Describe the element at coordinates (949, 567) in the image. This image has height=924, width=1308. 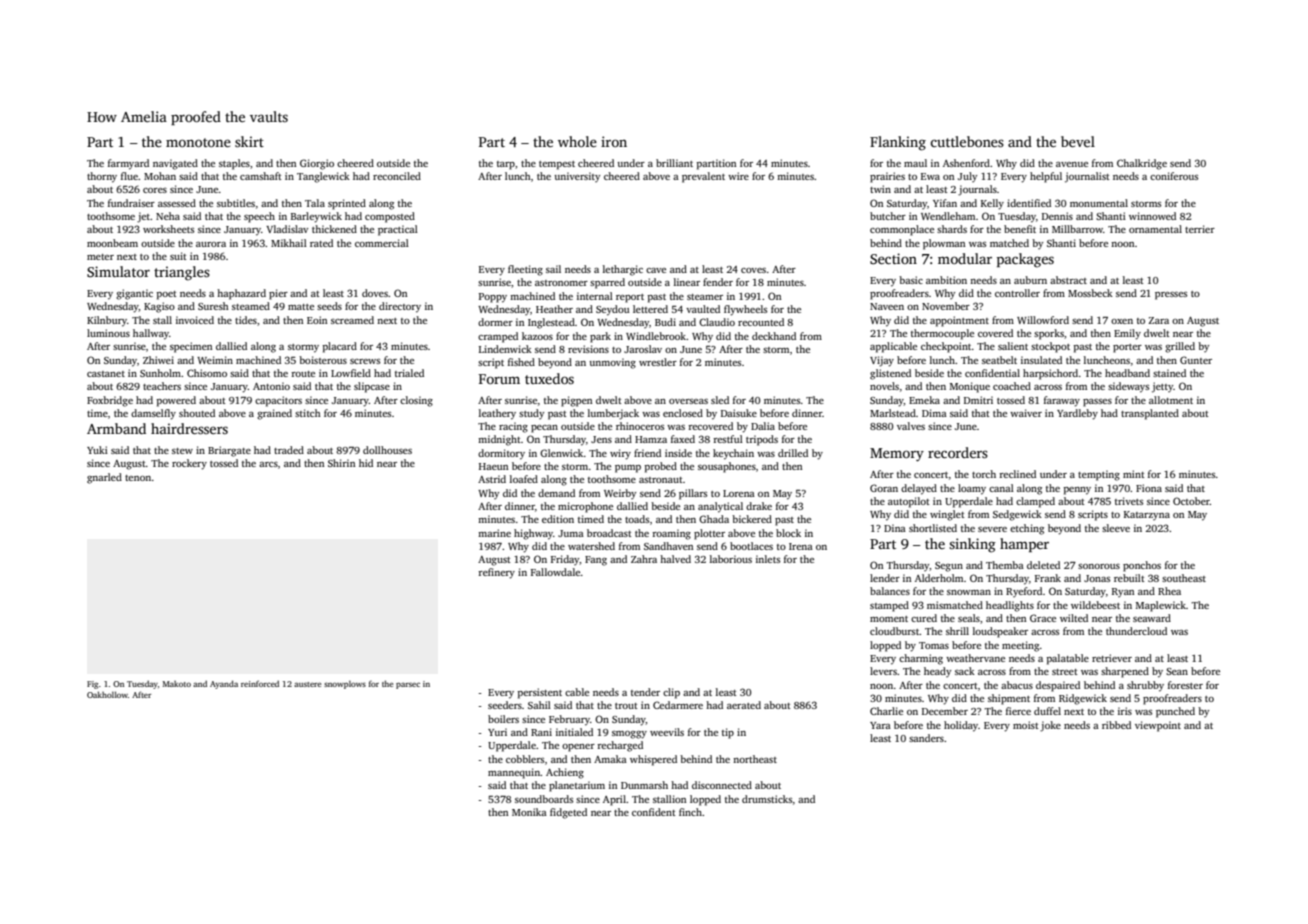
I see `Segun` at that location.
